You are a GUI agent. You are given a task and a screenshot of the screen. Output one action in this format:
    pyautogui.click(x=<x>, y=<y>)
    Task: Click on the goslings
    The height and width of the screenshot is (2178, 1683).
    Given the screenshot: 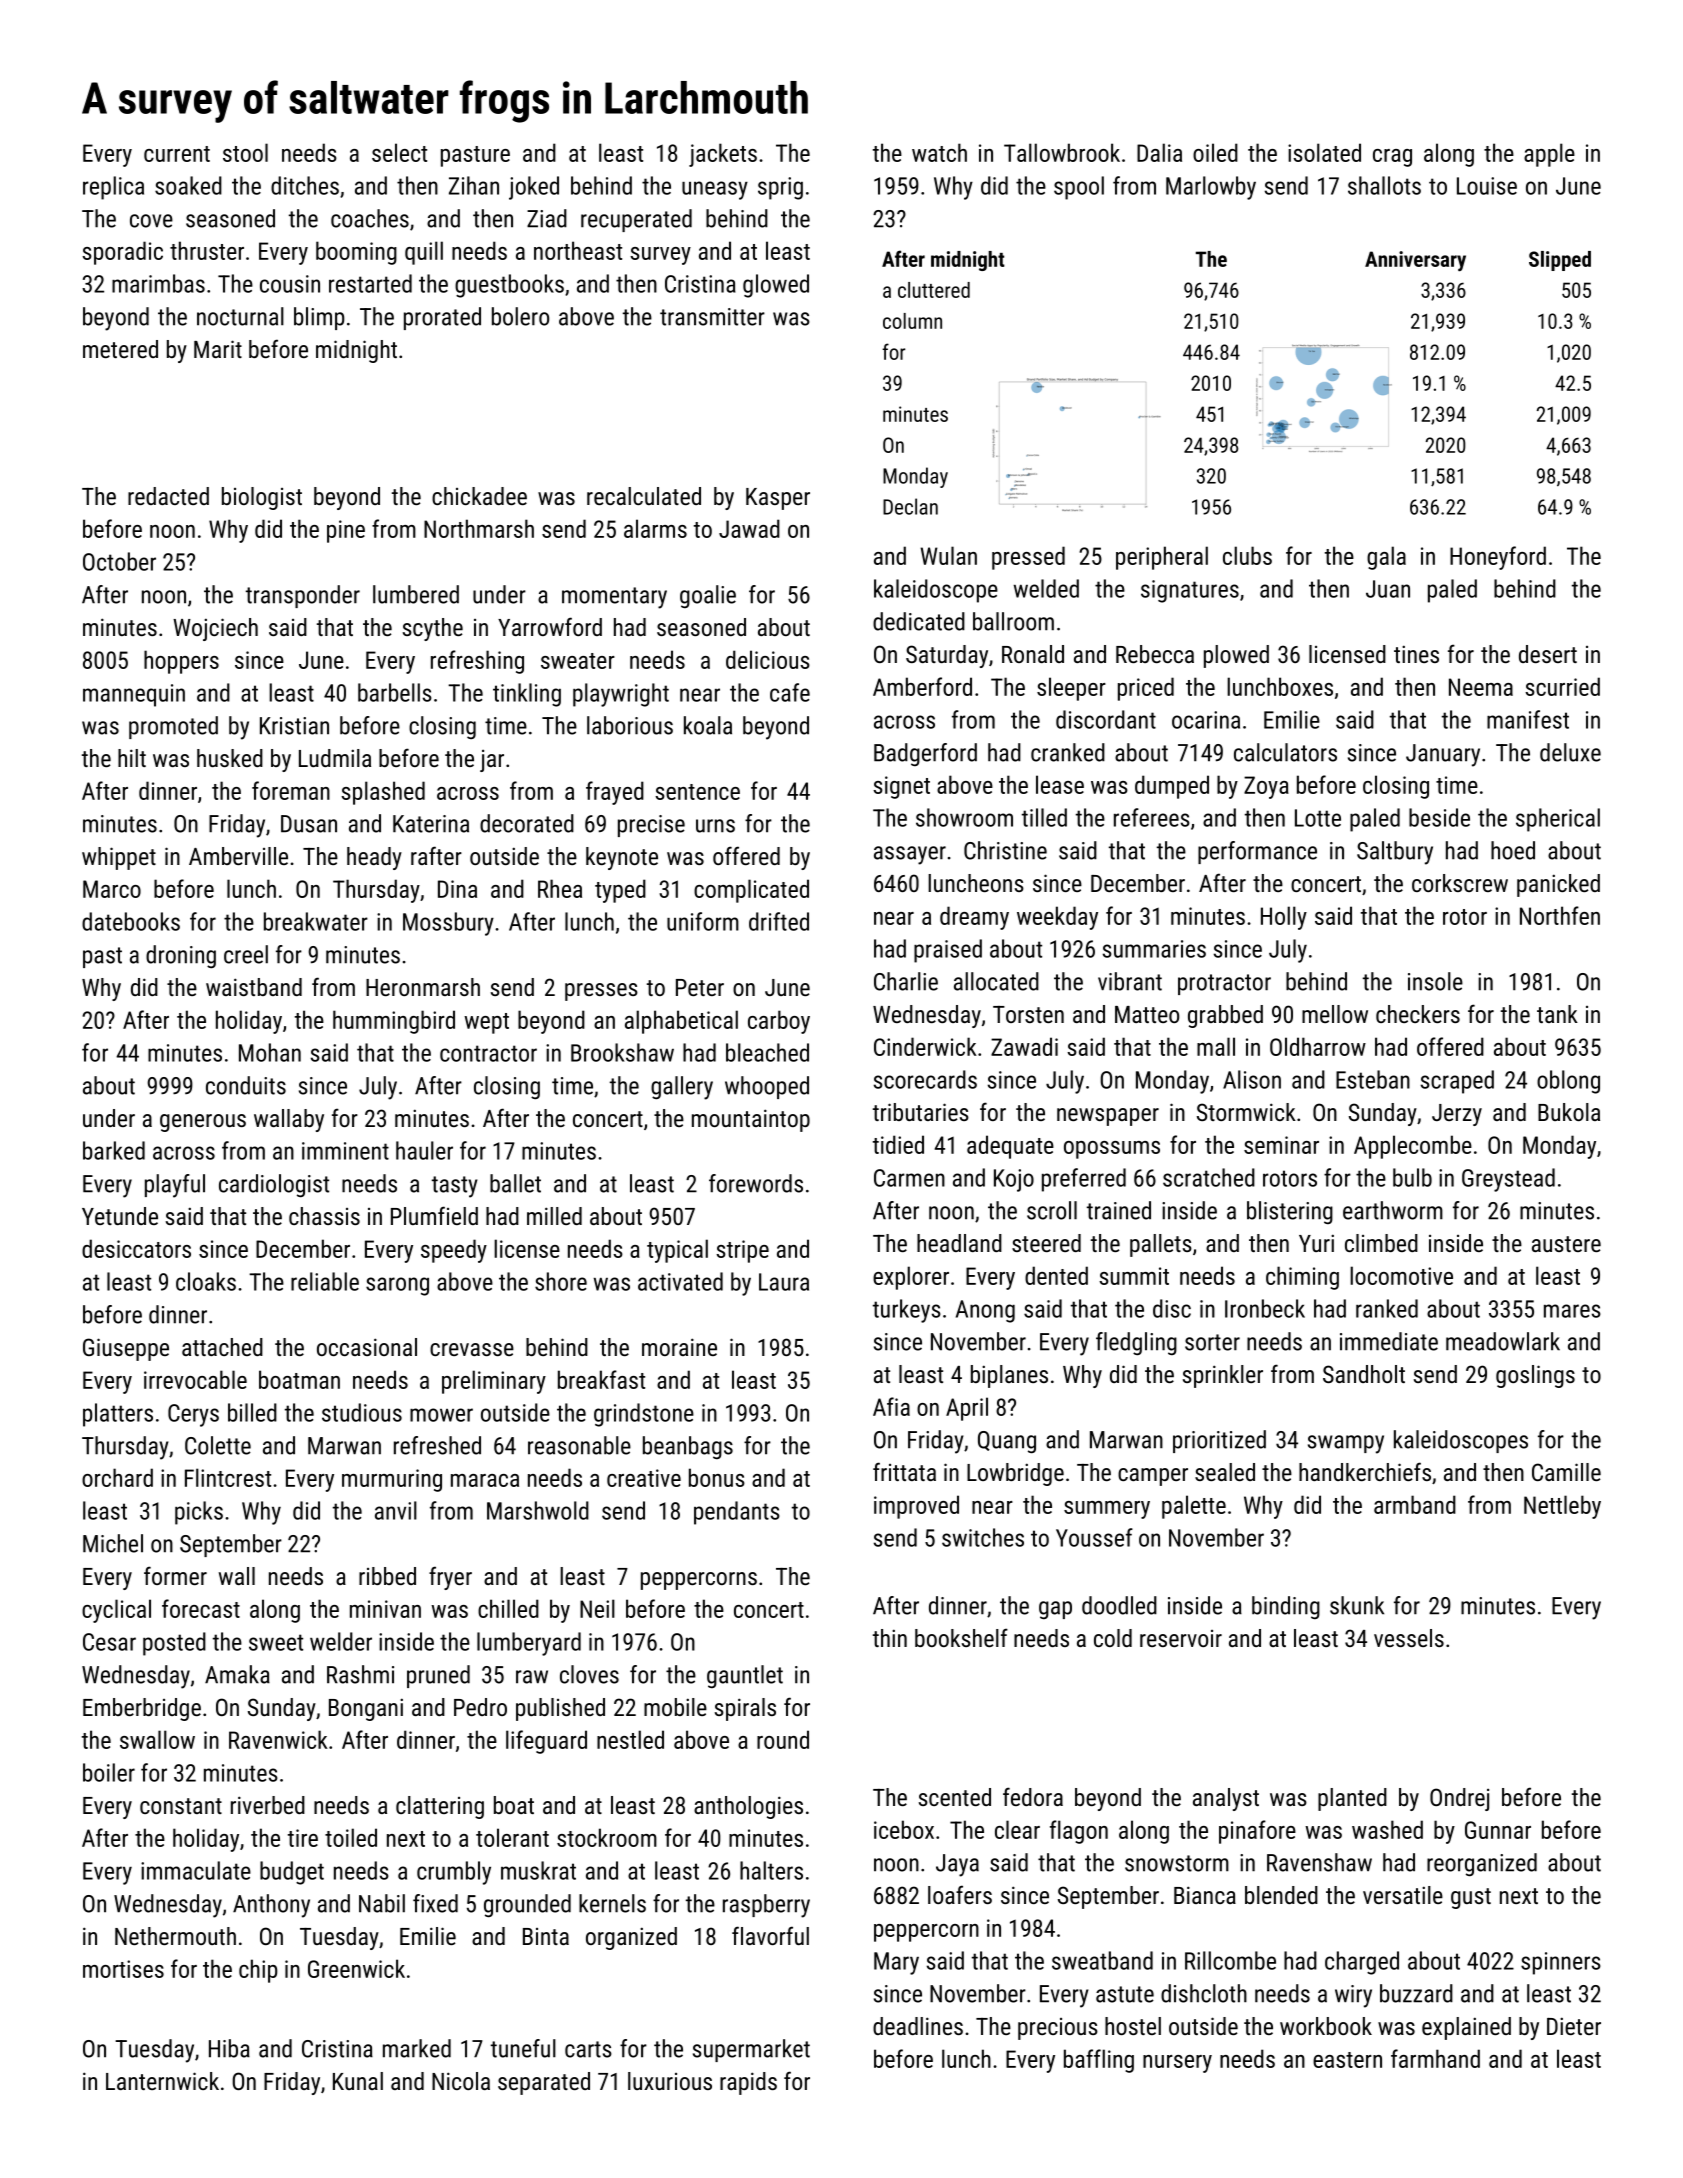 What is the action you would take?
    pyautogui.click(x=1535, y=1376)
